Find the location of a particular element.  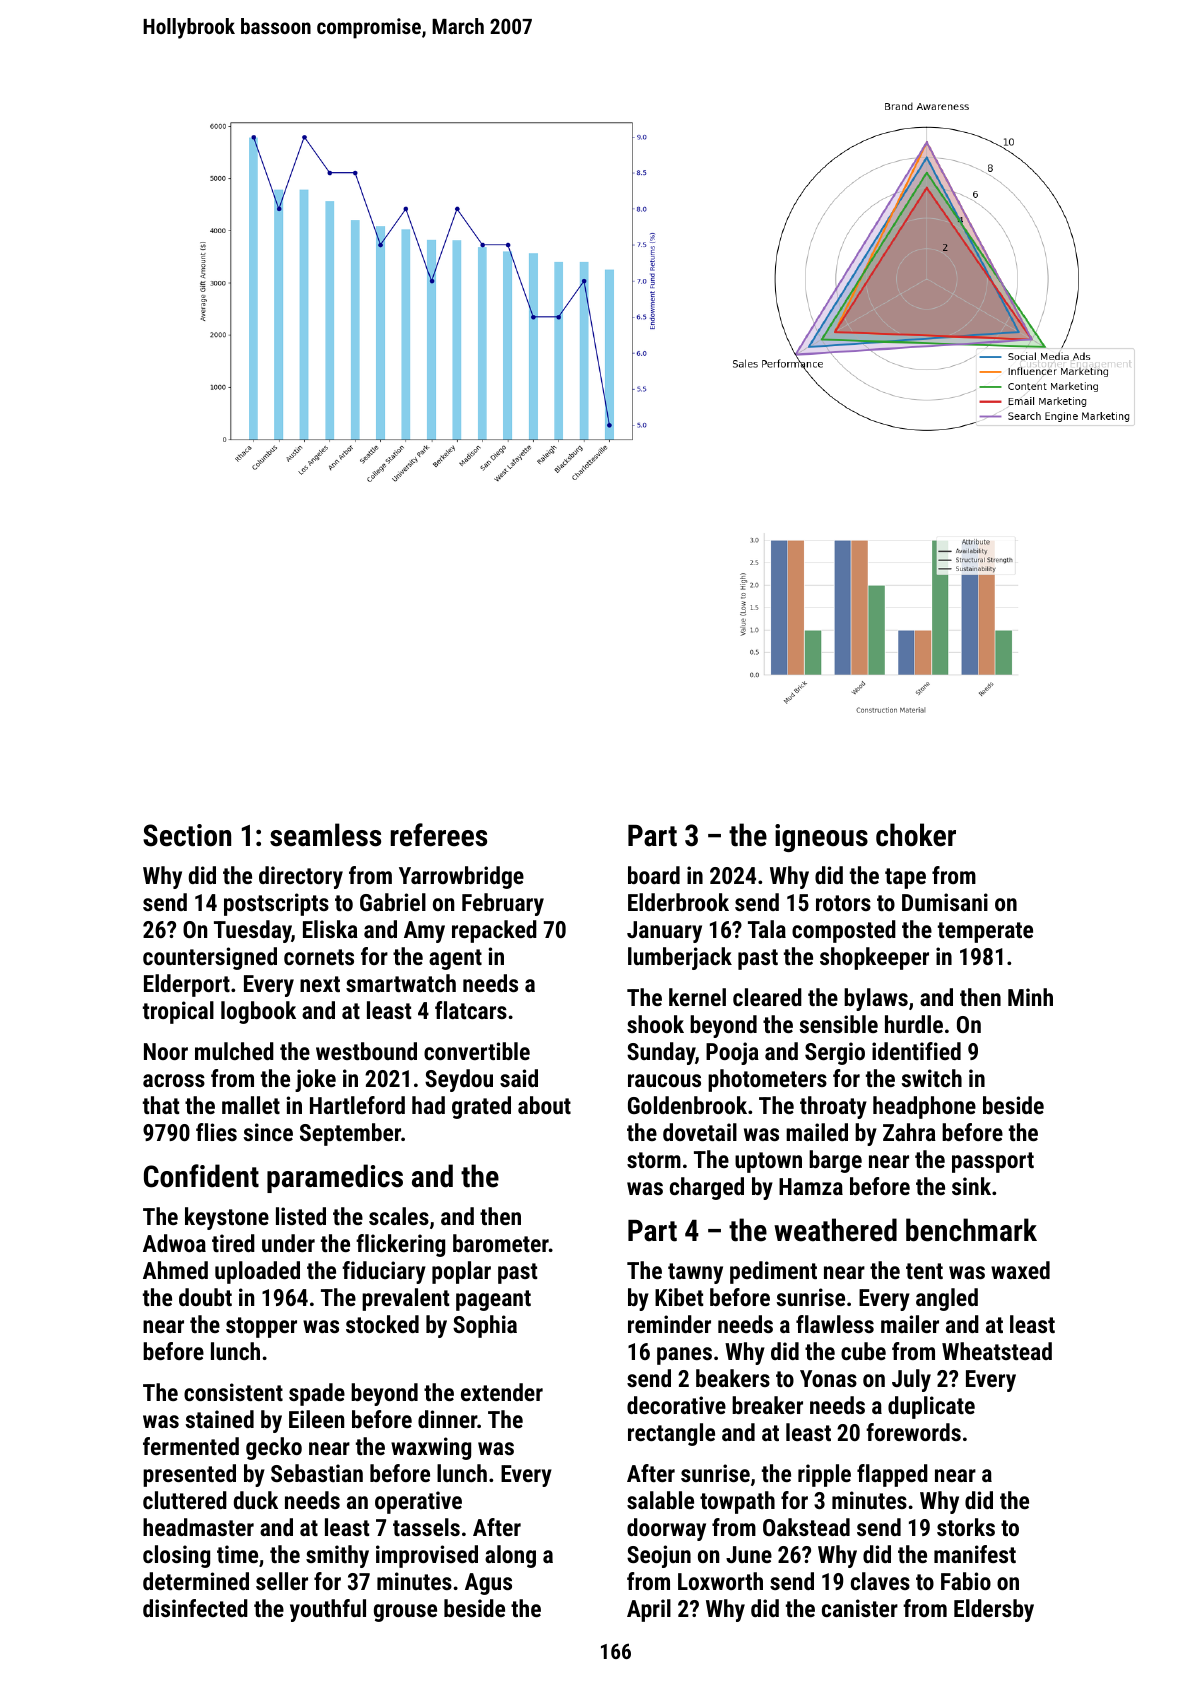

doubt is located at coordinates (205, 1297).
